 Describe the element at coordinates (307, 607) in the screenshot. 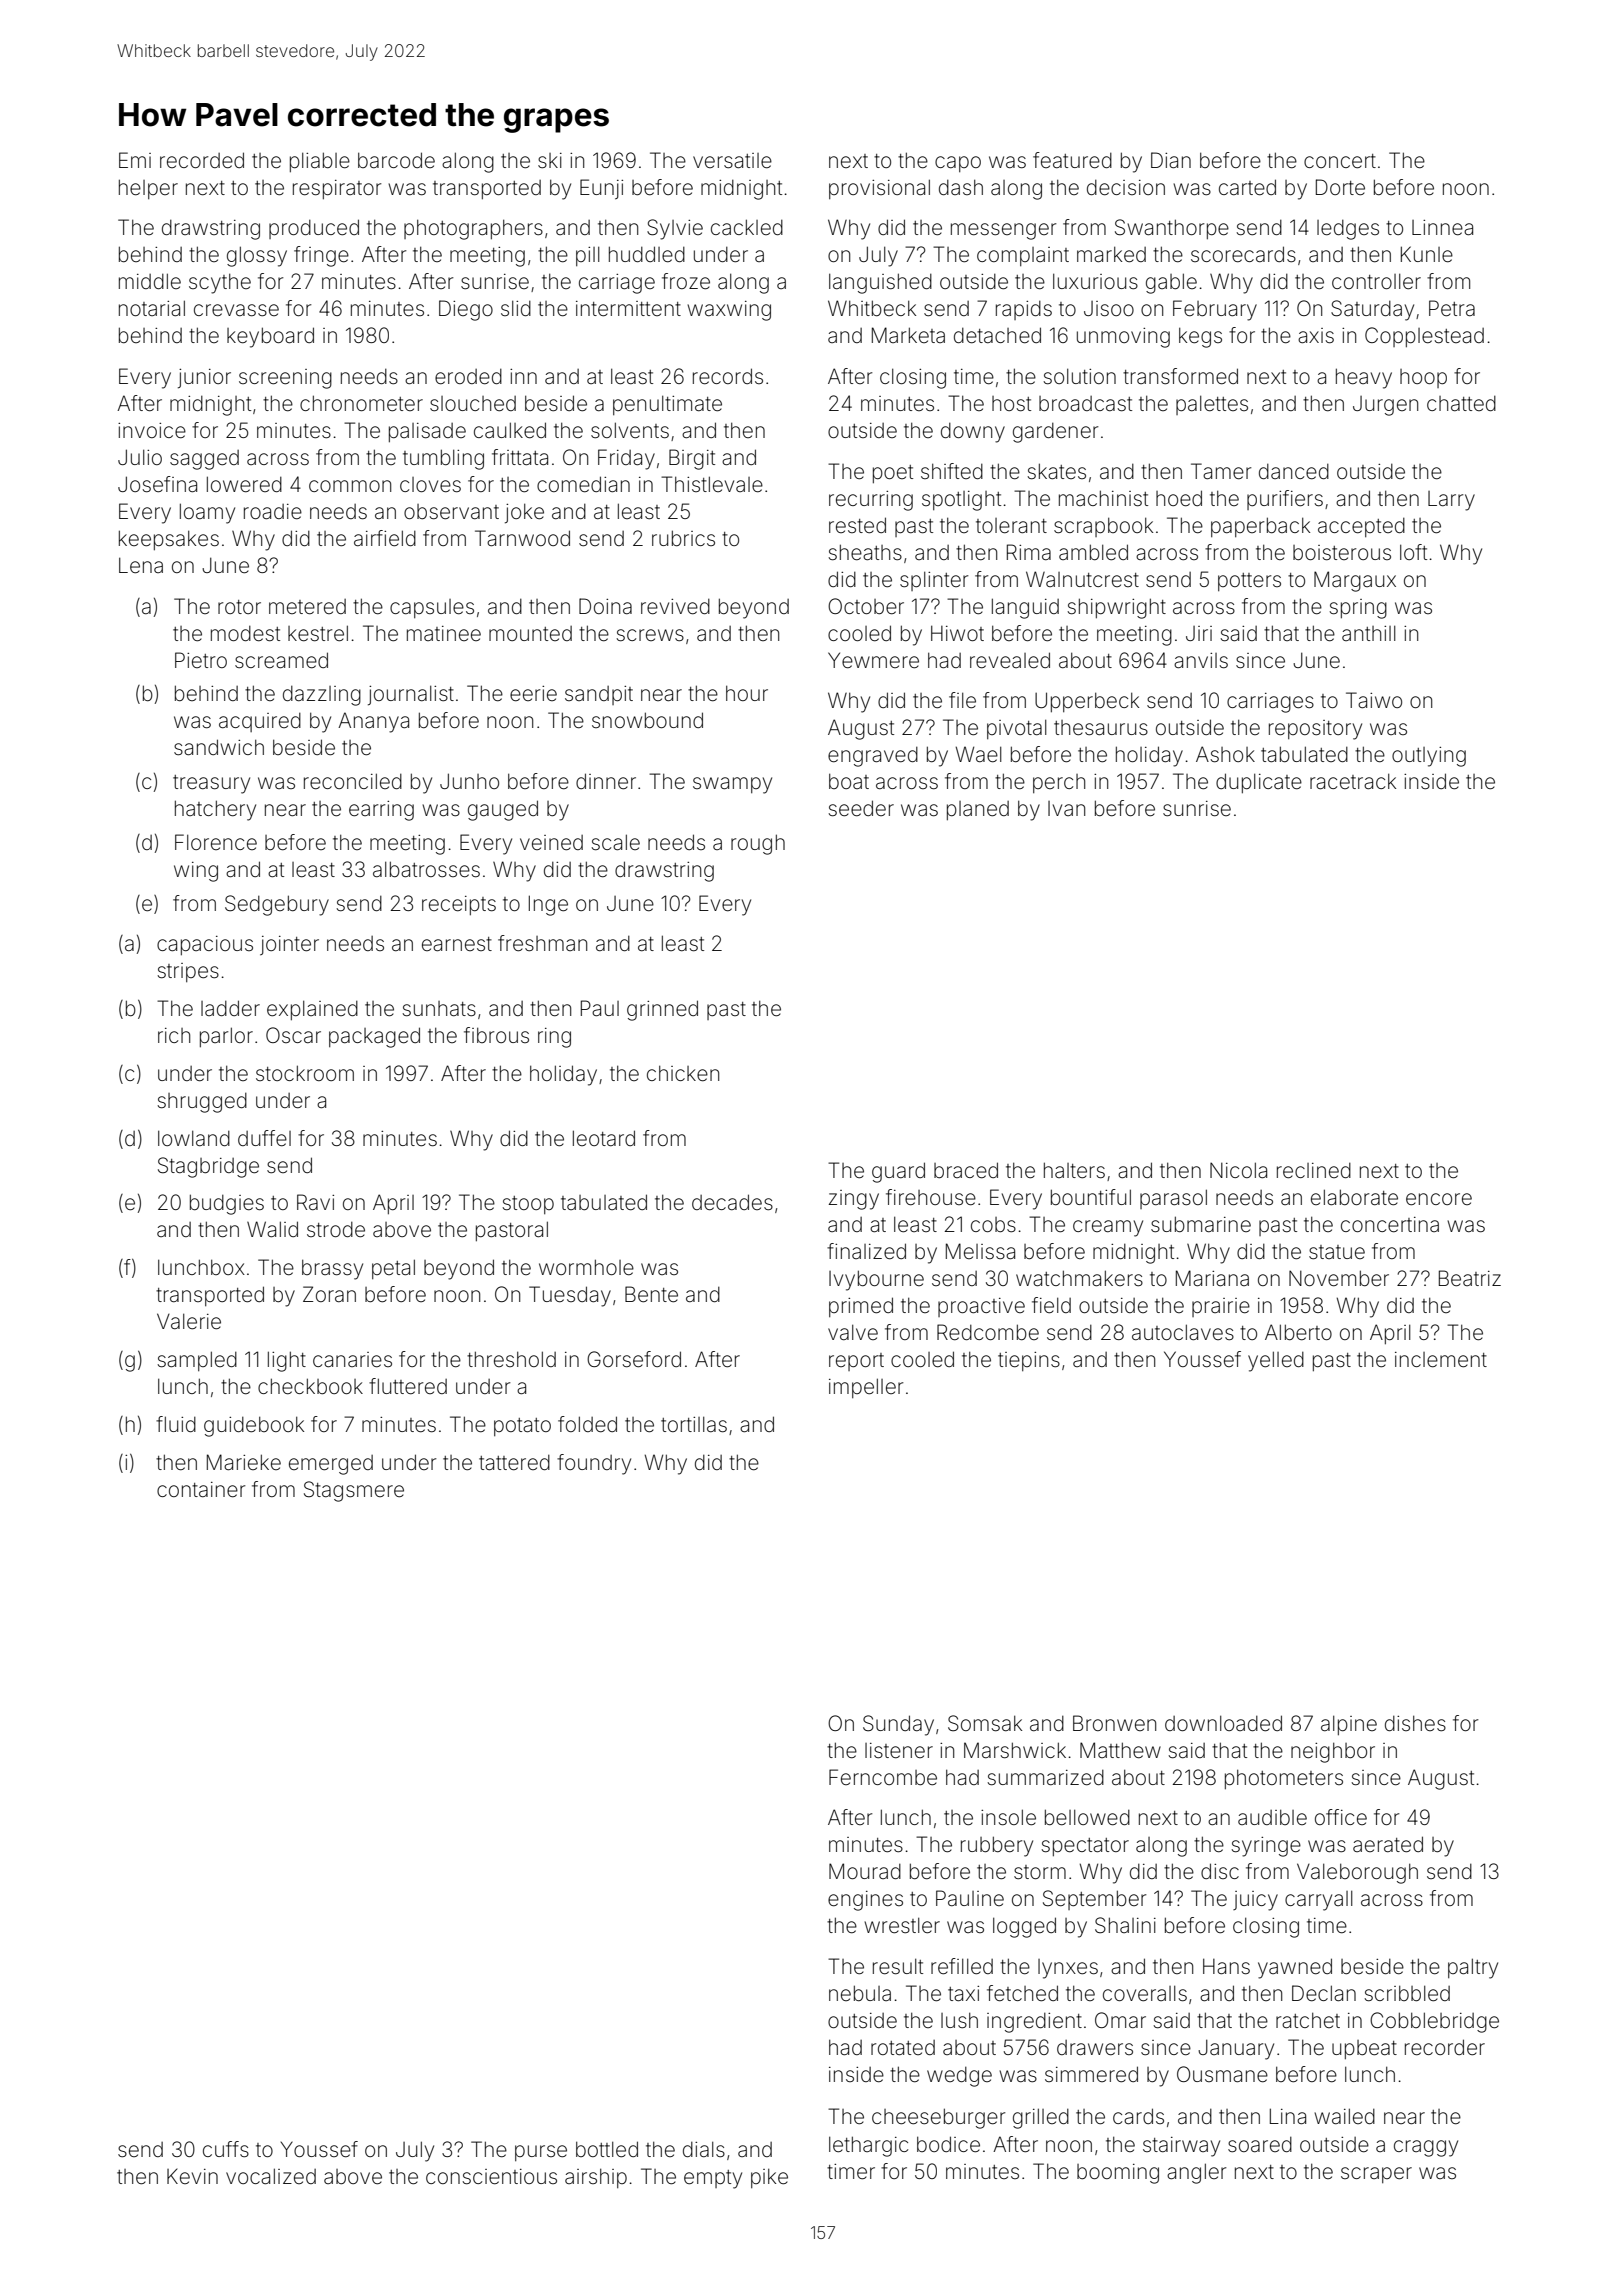

I see `metered` at that location.
